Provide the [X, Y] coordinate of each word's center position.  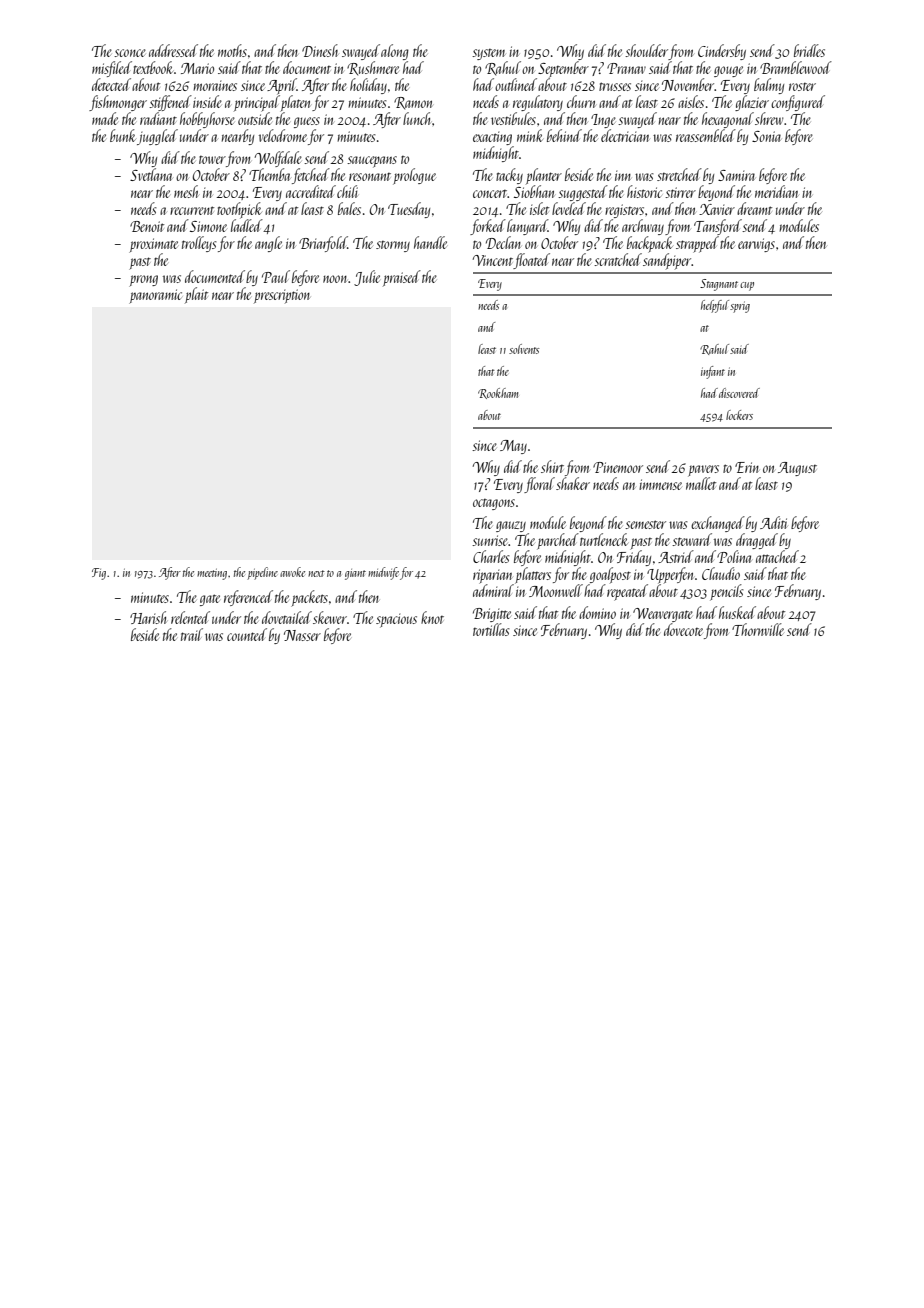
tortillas [491, 629]
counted [247, 634]
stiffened [170, 103]
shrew [769, 118]
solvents [524, 349]
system [488, 54]
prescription [282, 296]
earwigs [756, 245]
